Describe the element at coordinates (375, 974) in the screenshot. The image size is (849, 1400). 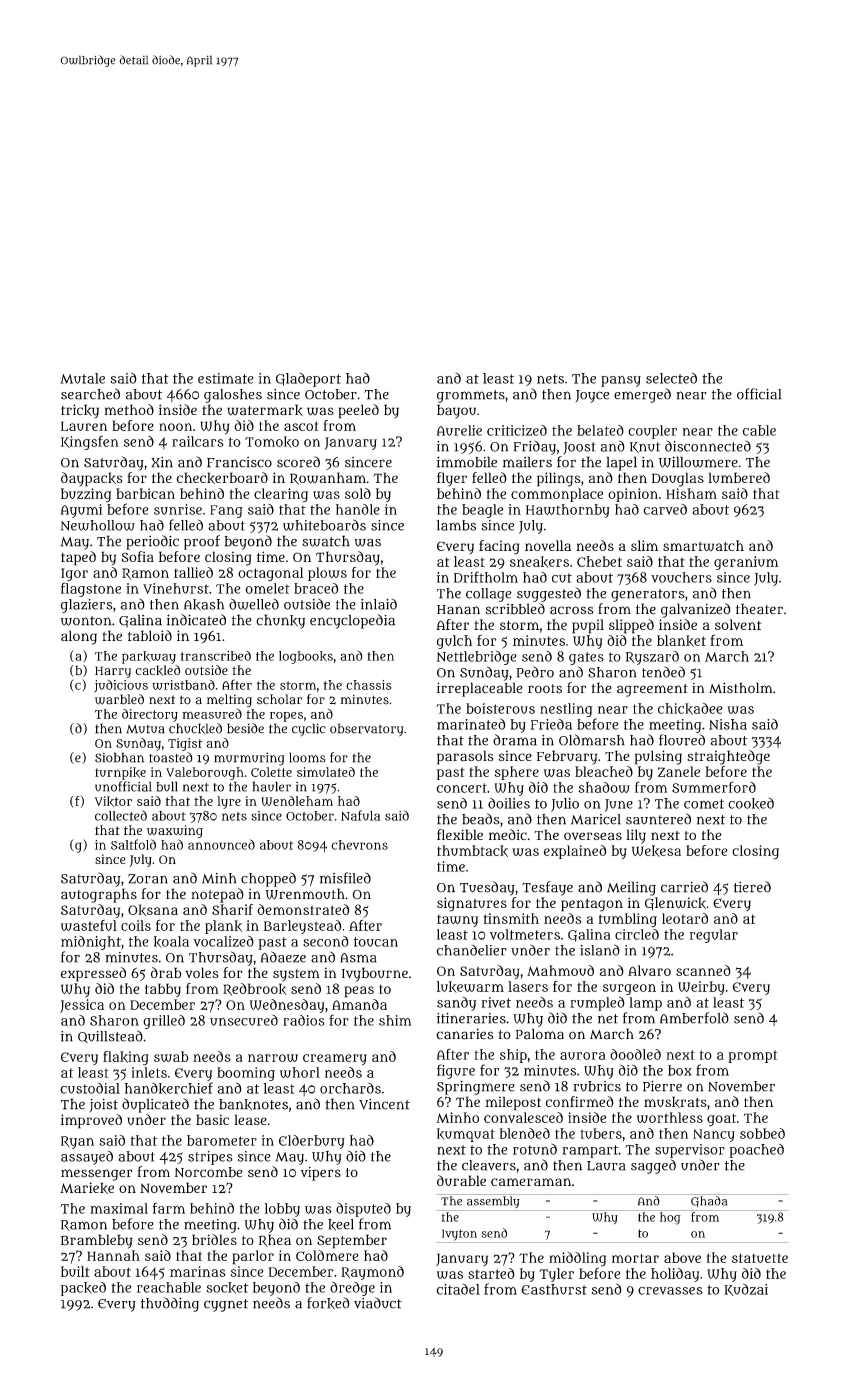
I see `Ivybourne` at that location.
